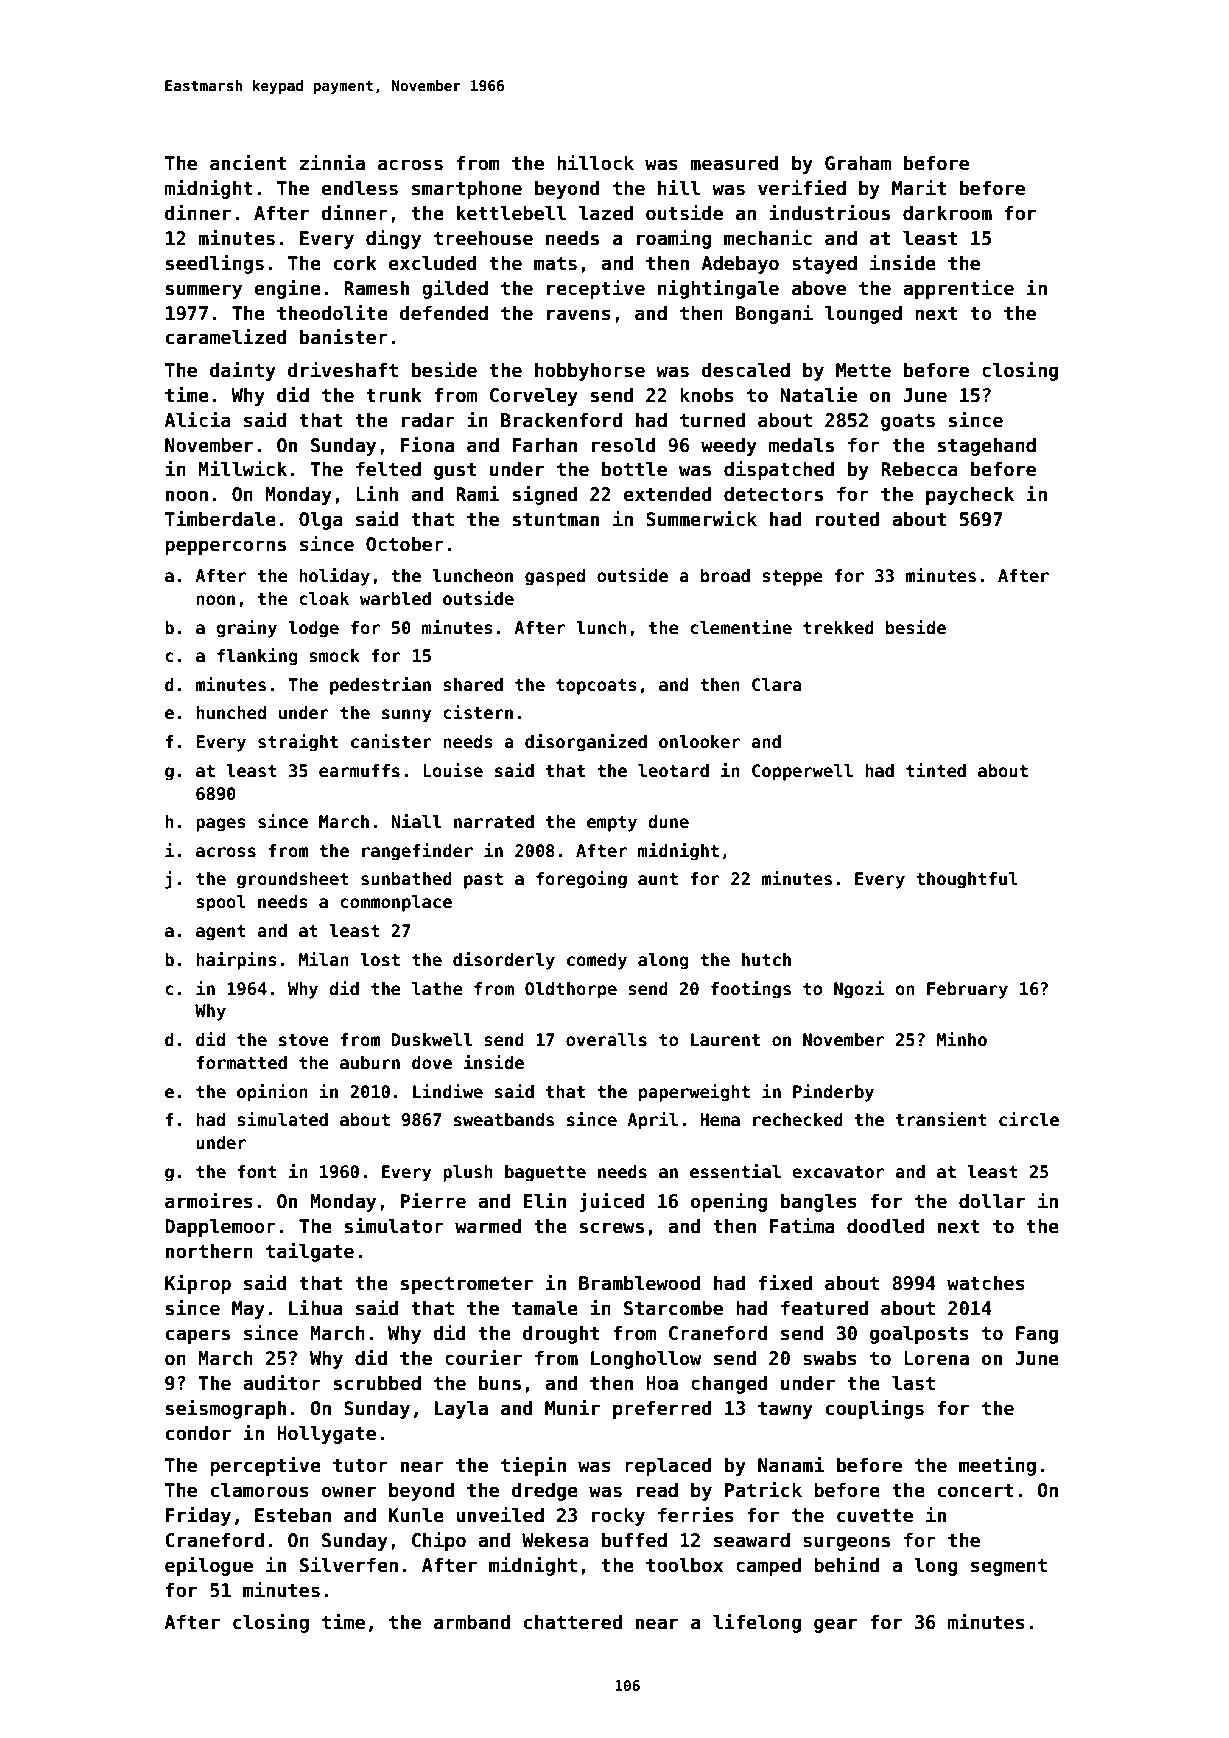 The image size is (1229, 1738). Describe the element at coordinates (699, 742) in the image. I see `onlooker` at that location.
